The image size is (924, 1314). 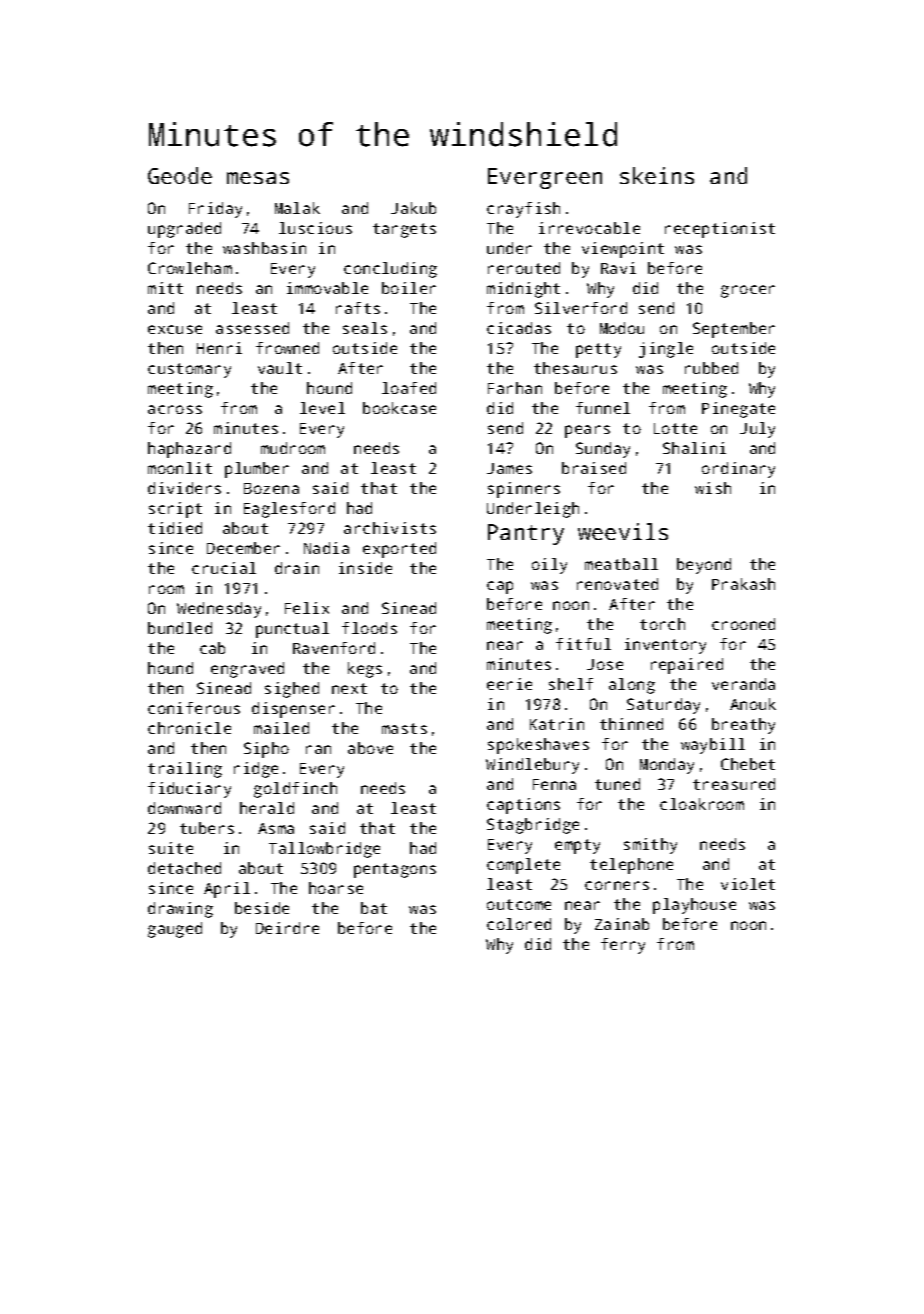 What do you see at coordinates (524, 268) in the document?
I see `rerouted` at bounding box center [524, 268].
